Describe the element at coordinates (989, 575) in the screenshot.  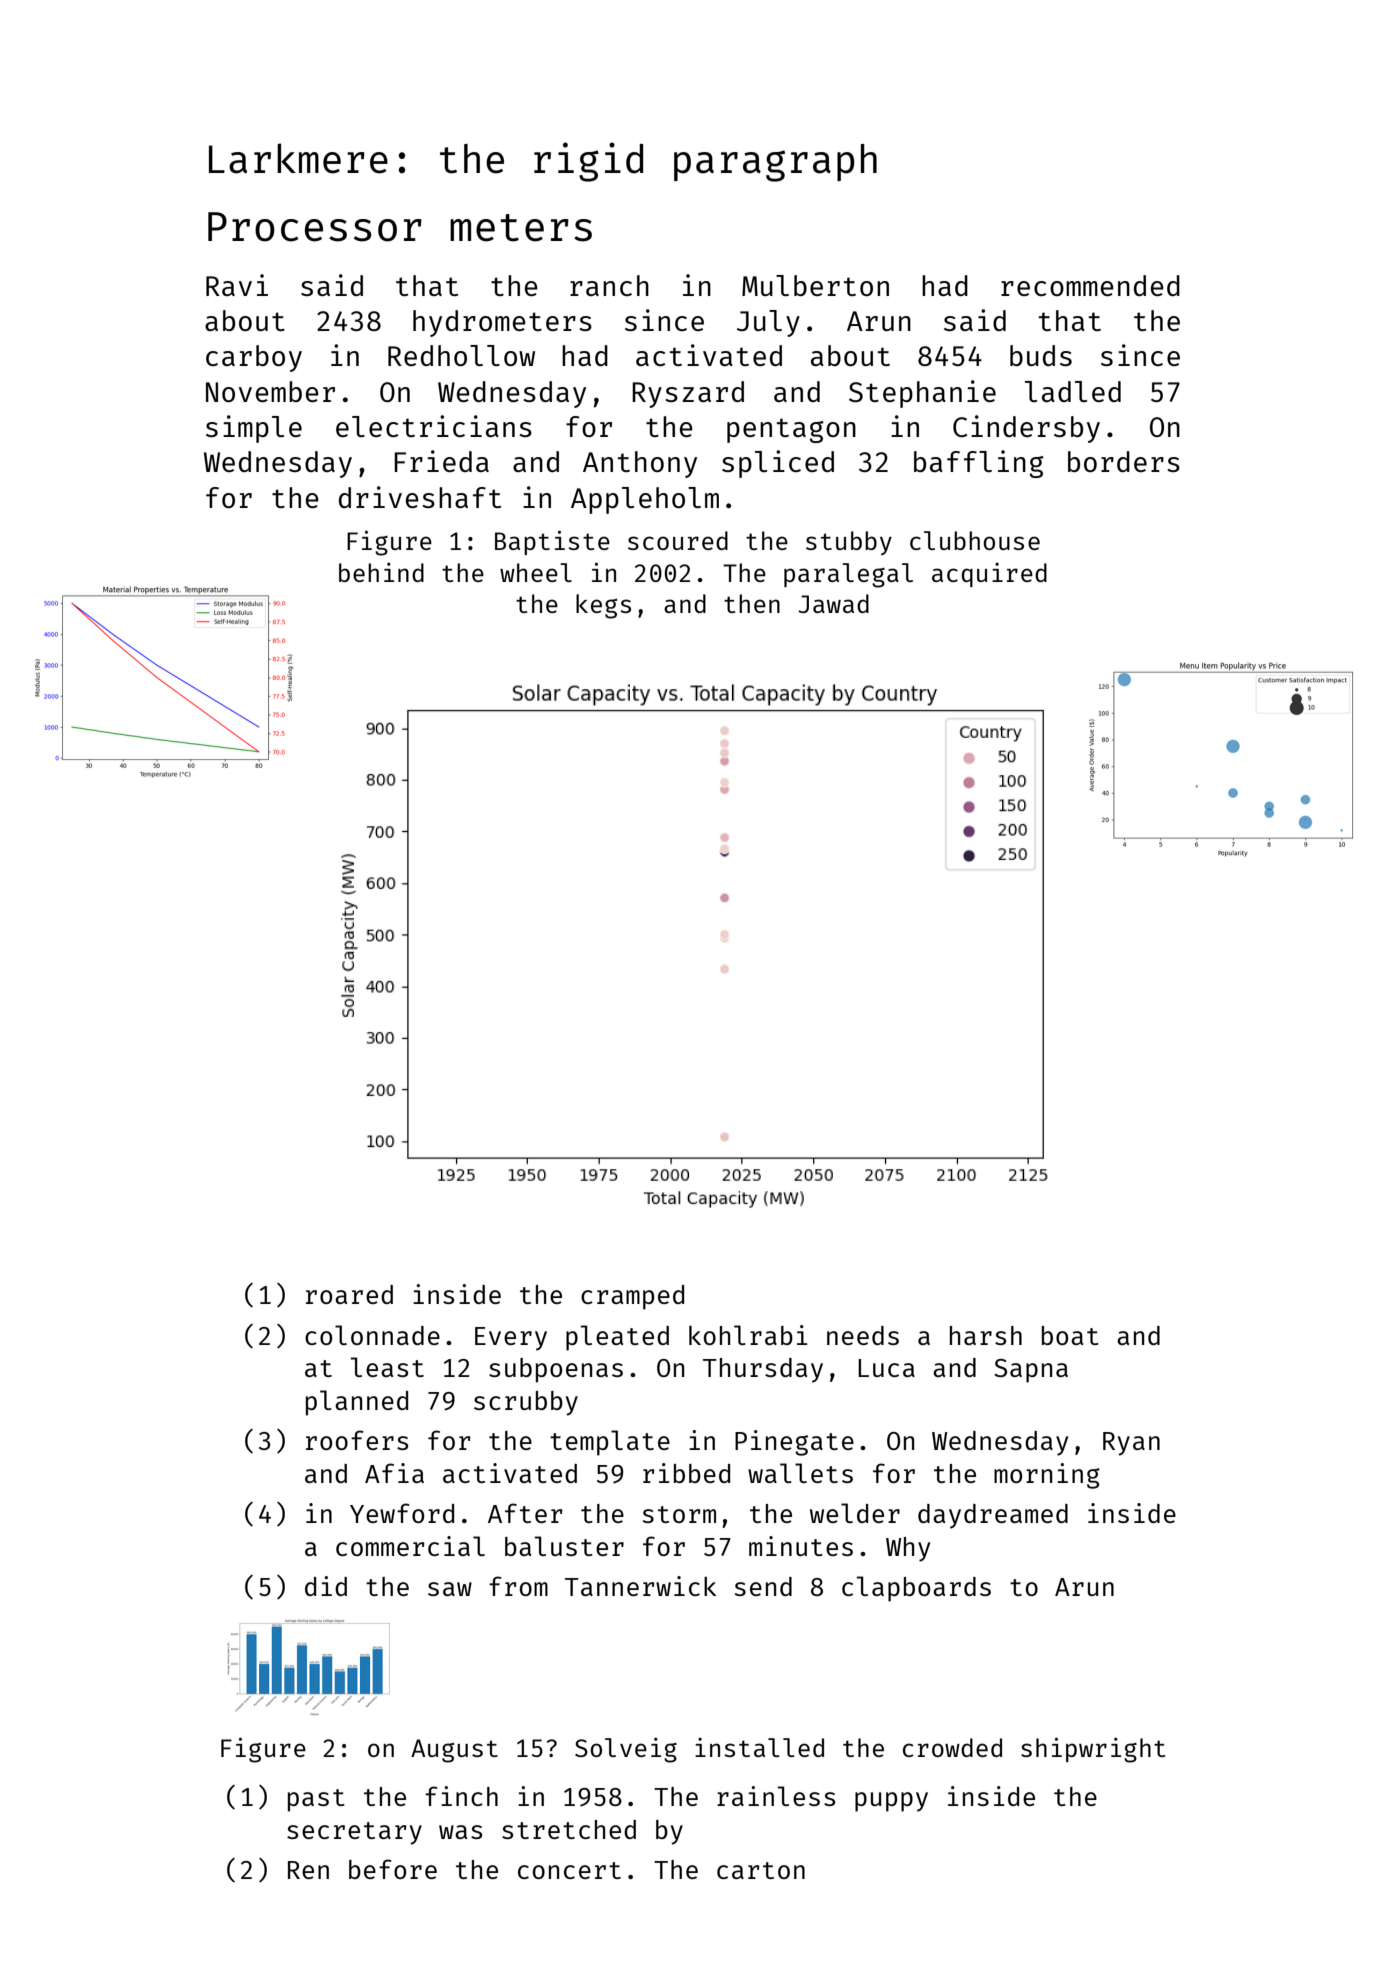
I see `acquired` at that location.
